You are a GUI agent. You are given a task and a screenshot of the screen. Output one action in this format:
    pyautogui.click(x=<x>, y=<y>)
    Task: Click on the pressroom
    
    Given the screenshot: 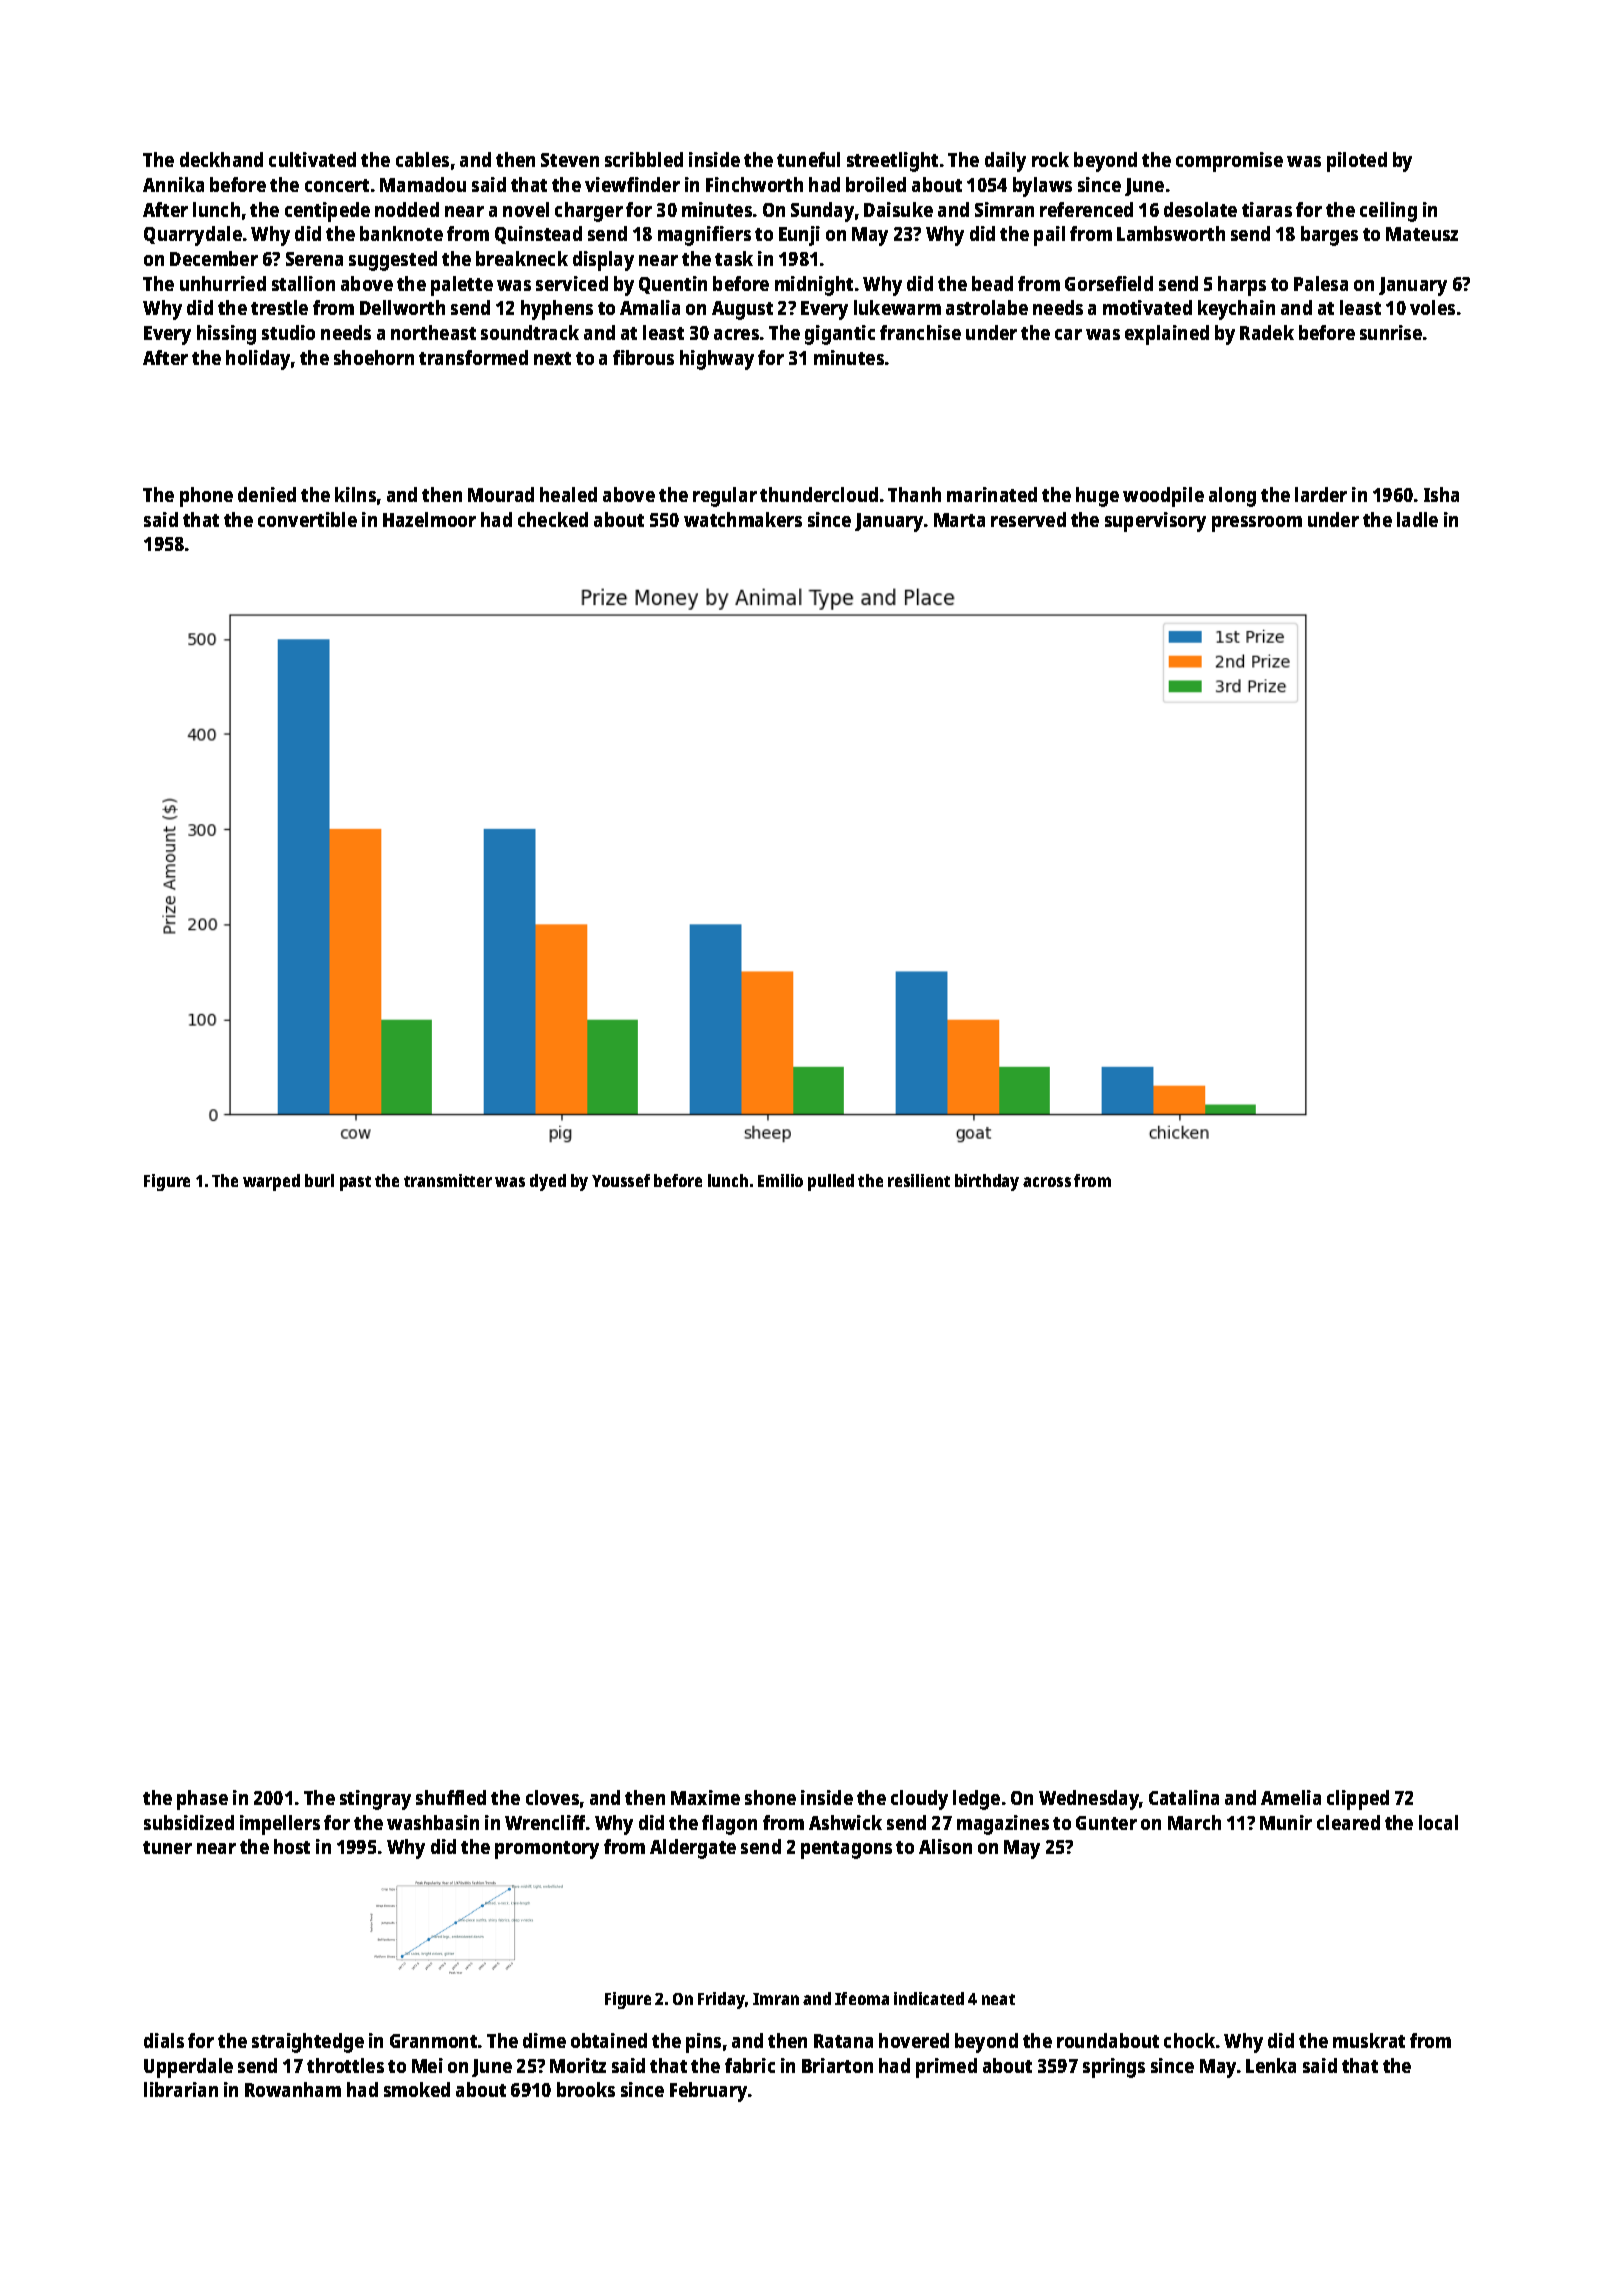 What is the action you would take?
    pyautogui.click(x=1257, y=524)
